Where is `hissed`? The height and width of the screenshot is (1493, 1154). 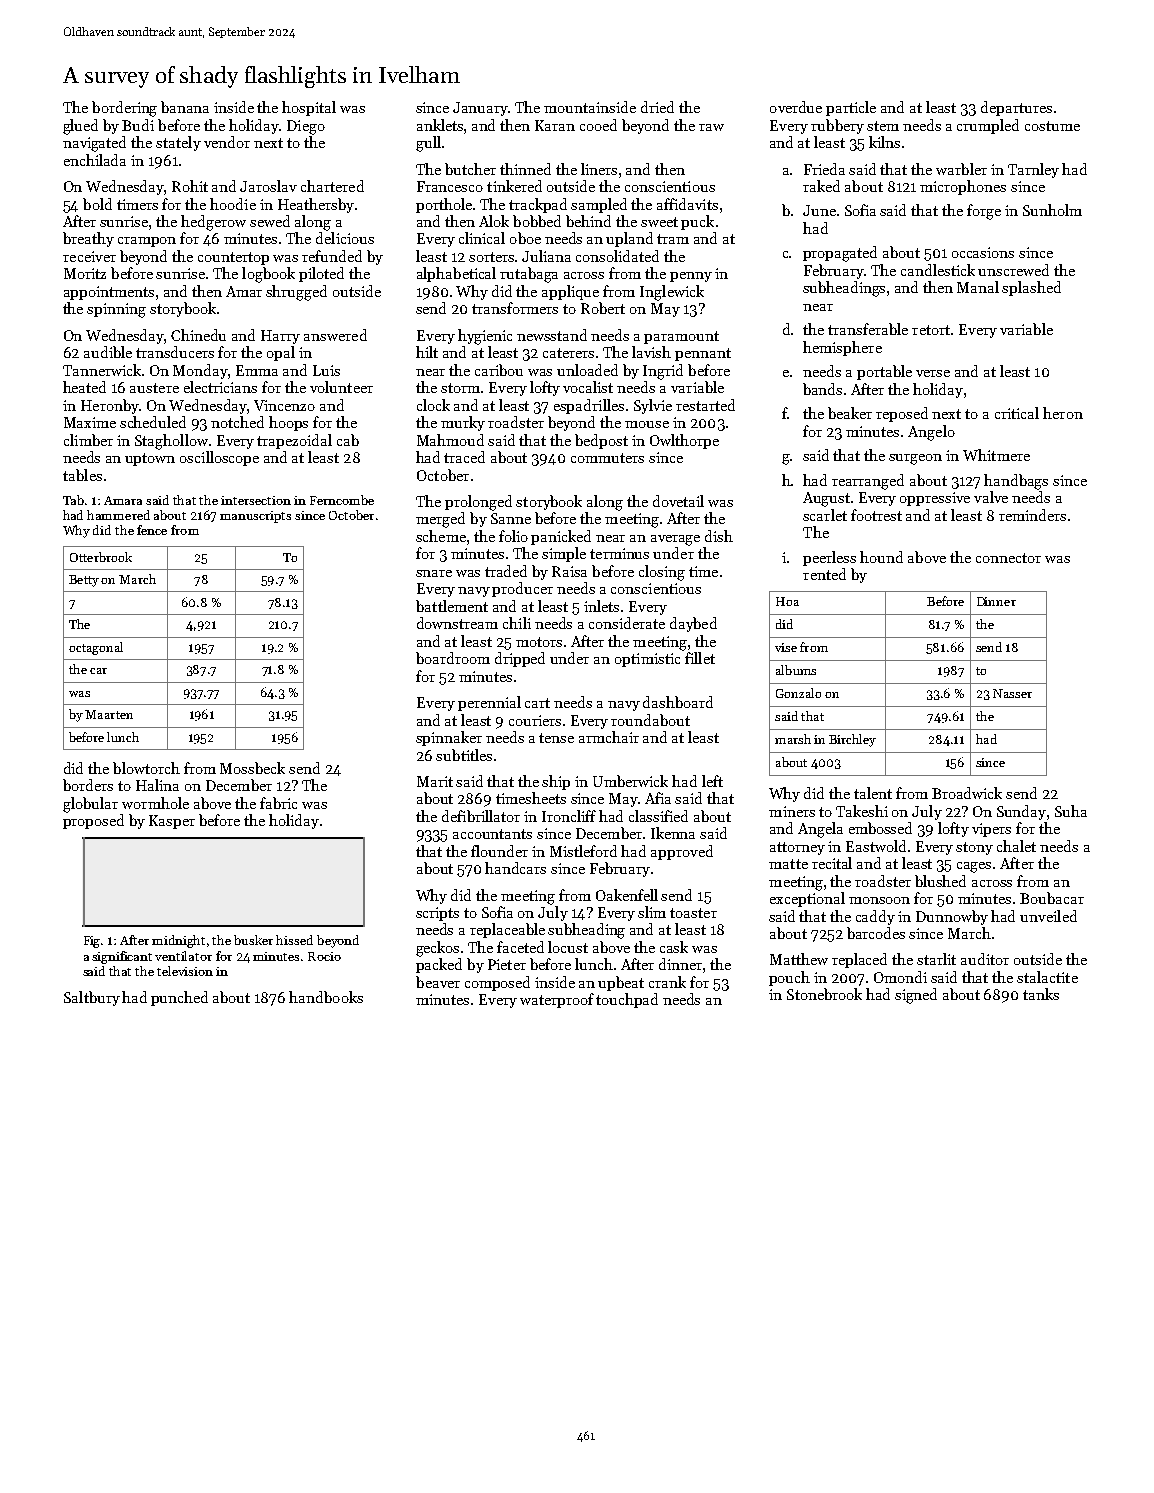
hissed is located at coordinates (294, 940).
